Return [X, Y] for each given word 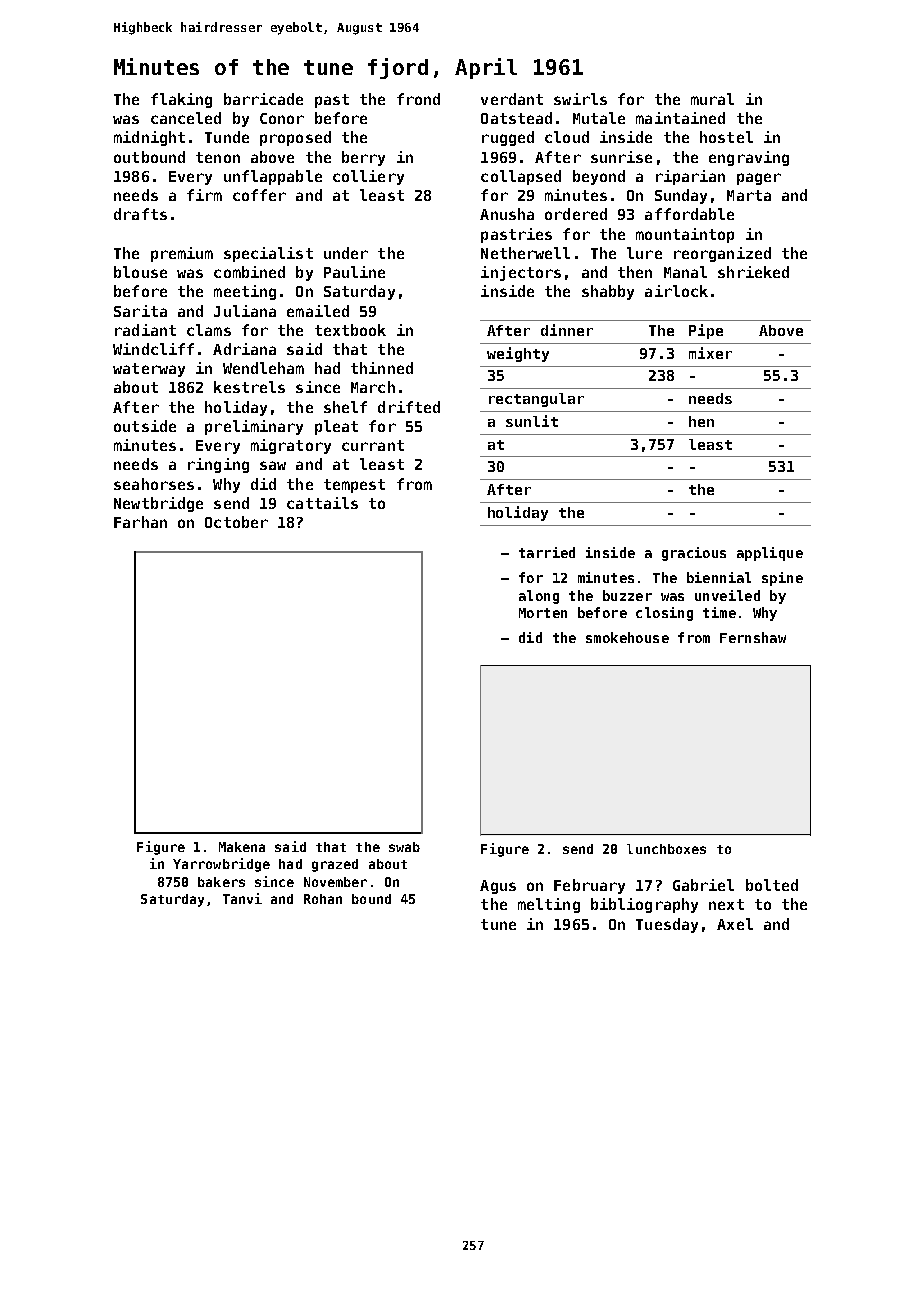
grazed [335, 865]
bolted [772, 885]
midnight [149, 138]
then [635, 272]
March [373, 387]
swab [404, 847]
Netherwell [525, 253]
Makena [242, 847]
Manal [685, 272]
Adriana [244, 349]
